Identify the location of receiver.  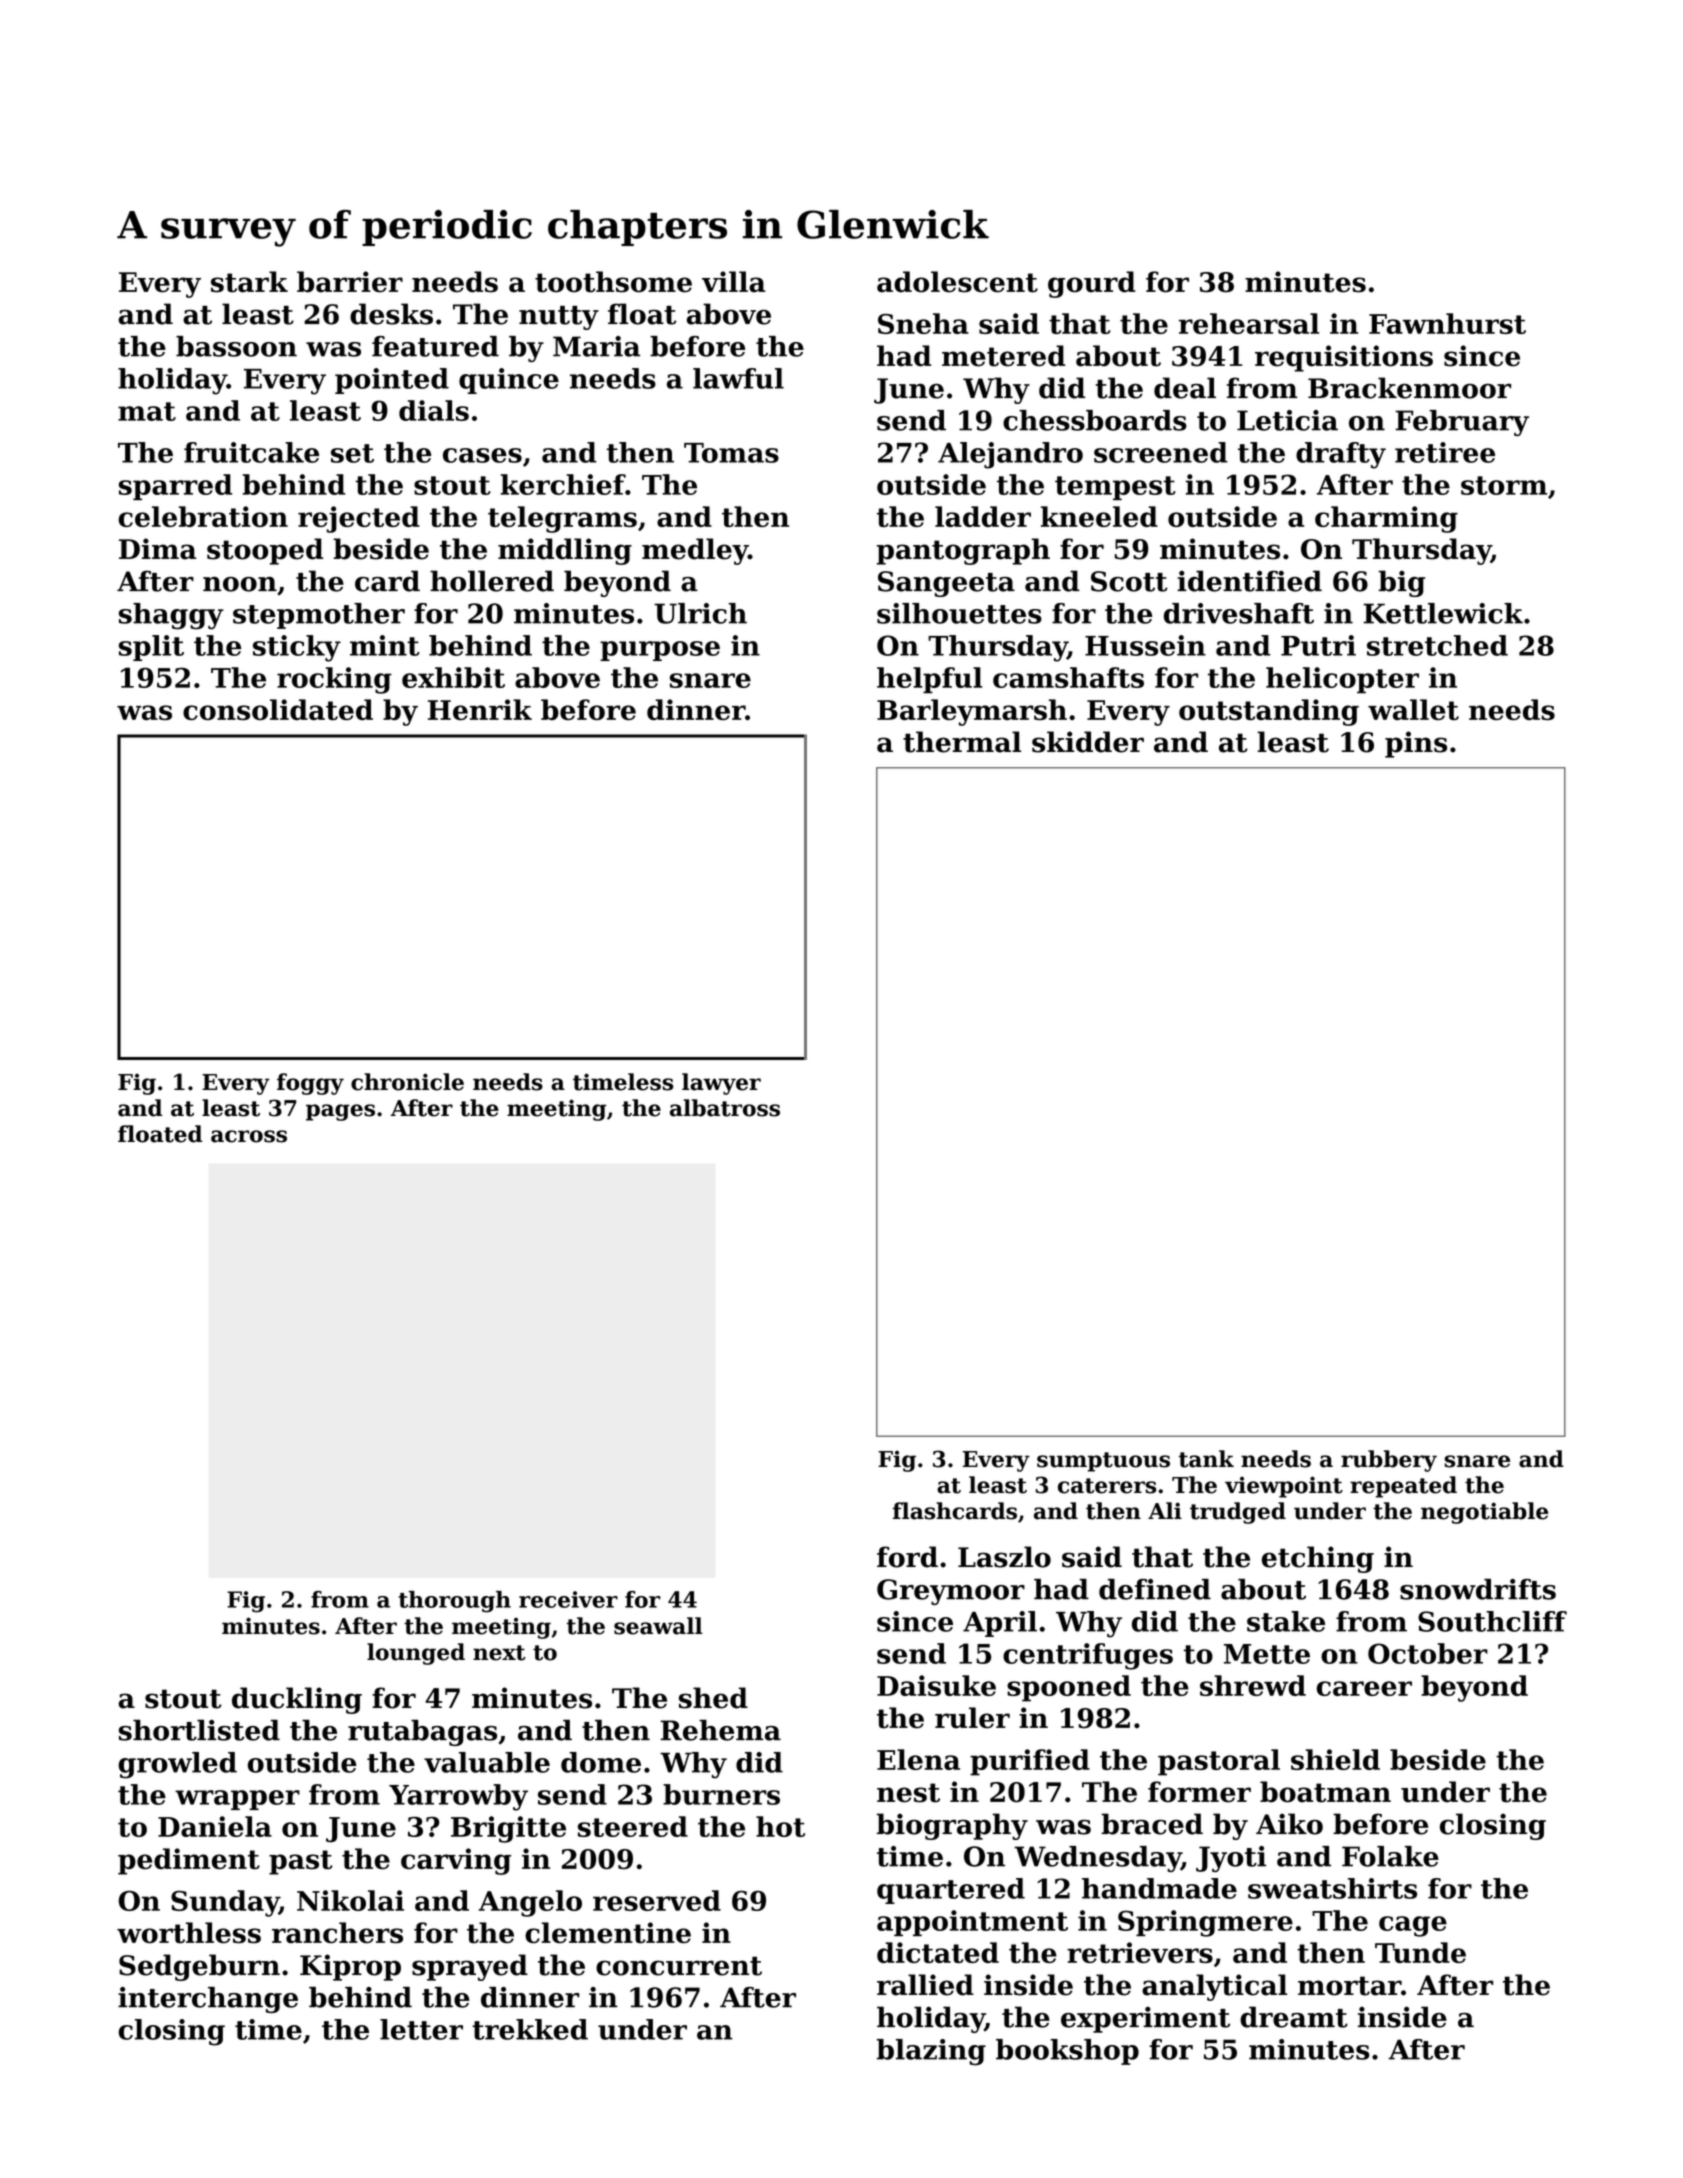
(568, 1599).
